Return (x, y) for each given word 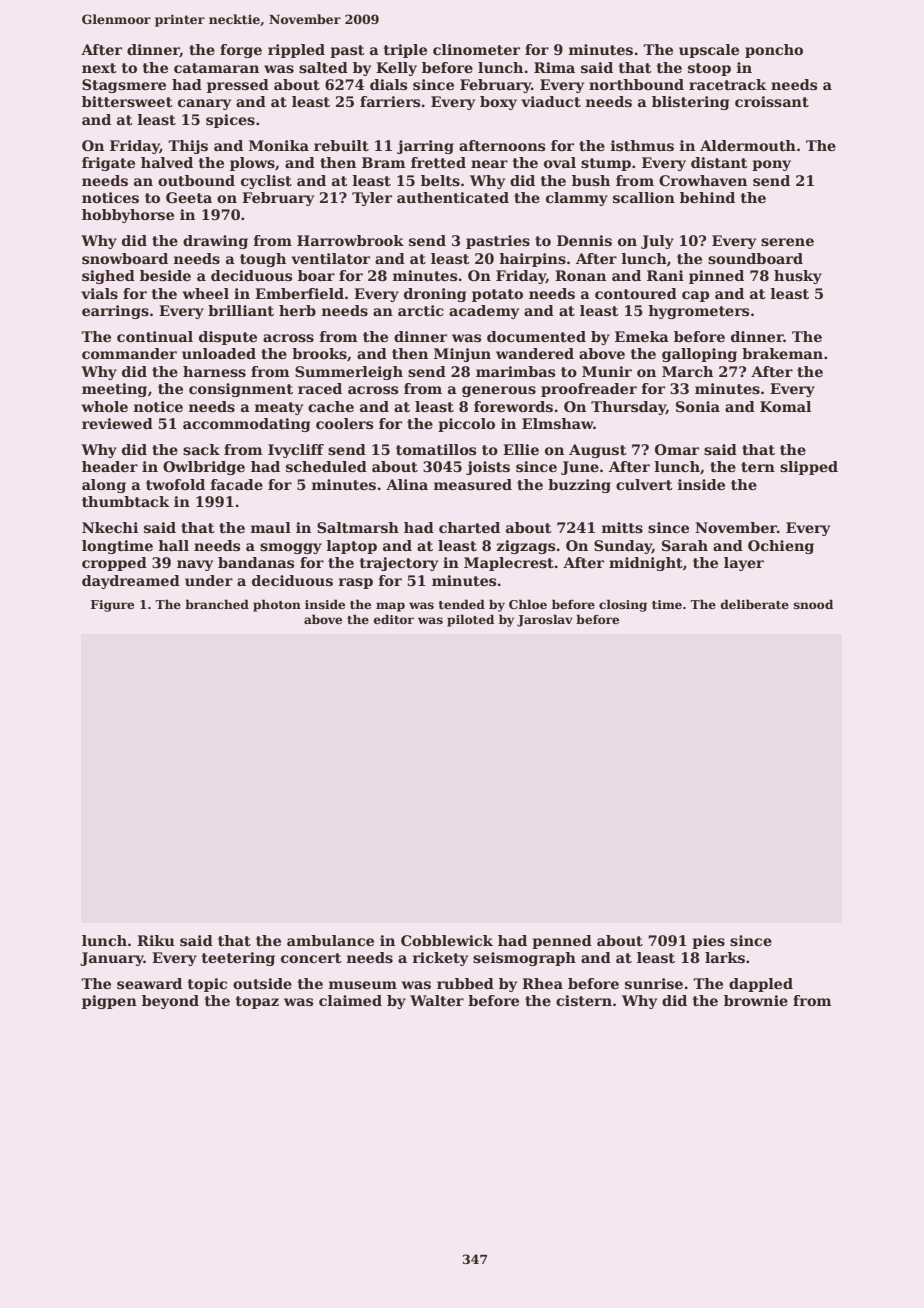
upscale (709, 51)
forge (241, 51)
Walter (437, 1000)
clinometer (476, 49)
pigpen (109, 1002)
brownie (756, 1000)
